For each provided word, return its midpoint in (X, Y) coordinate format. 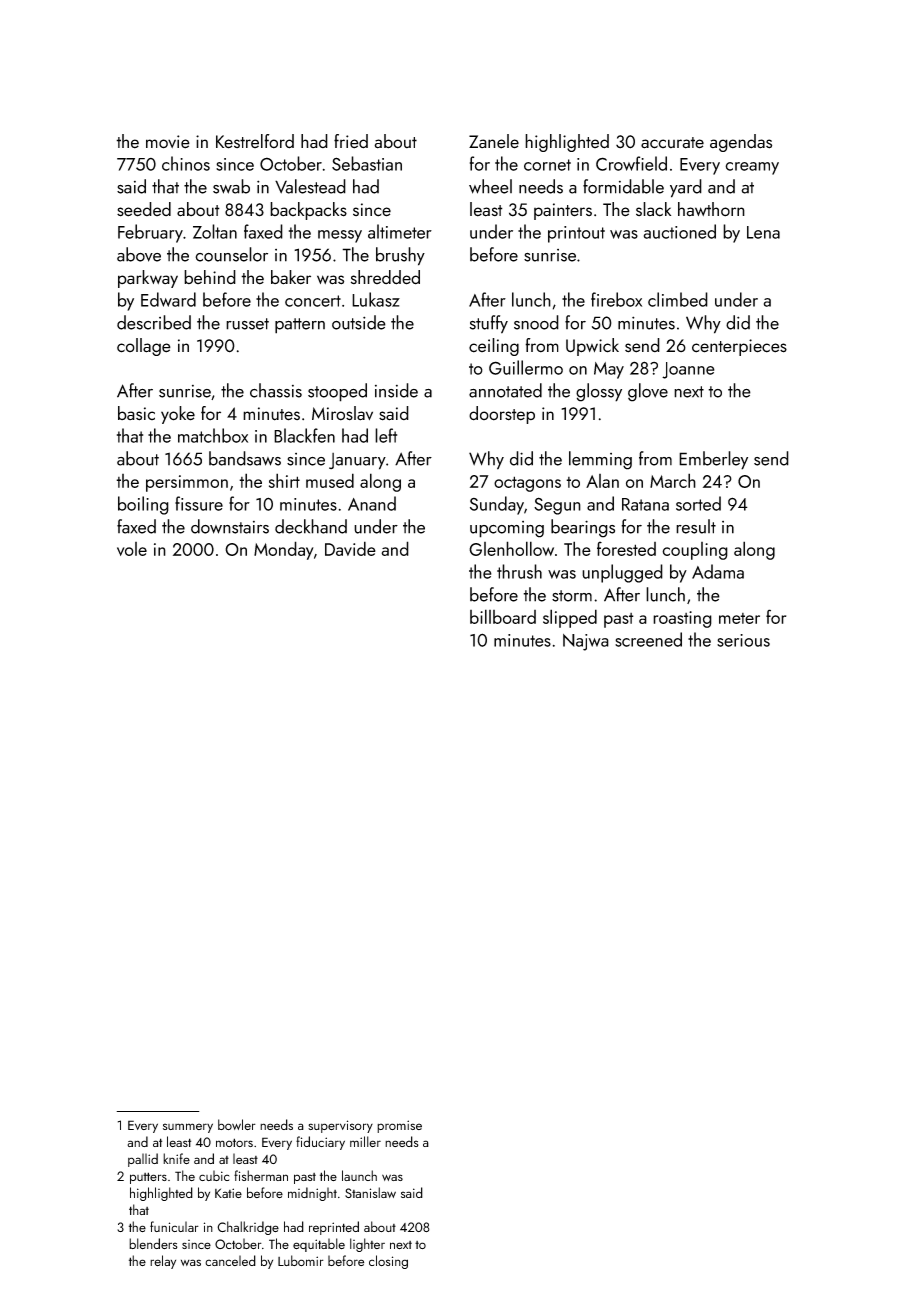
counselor (231, 254)
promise (399, 1126)
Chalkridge (248, 1228)
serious (743, 640)
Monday (284, 550)
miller (365, 1141)
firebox (616, 299)
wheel (490, 186)
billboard (503, 616)
